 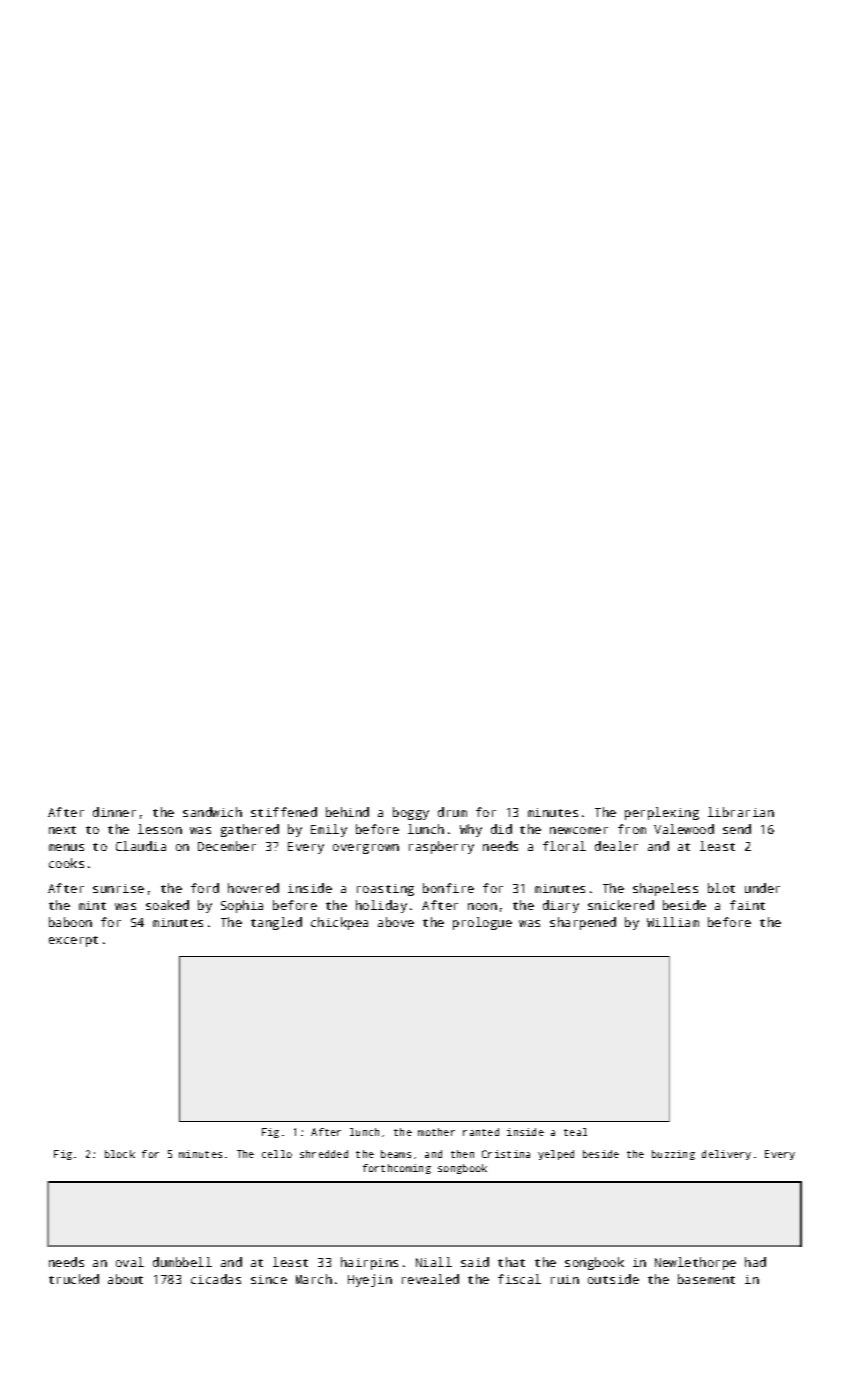 What do you see at coordinates (130, 1262) in the document?
I see `oval` at bounding box center [130, 1262].
